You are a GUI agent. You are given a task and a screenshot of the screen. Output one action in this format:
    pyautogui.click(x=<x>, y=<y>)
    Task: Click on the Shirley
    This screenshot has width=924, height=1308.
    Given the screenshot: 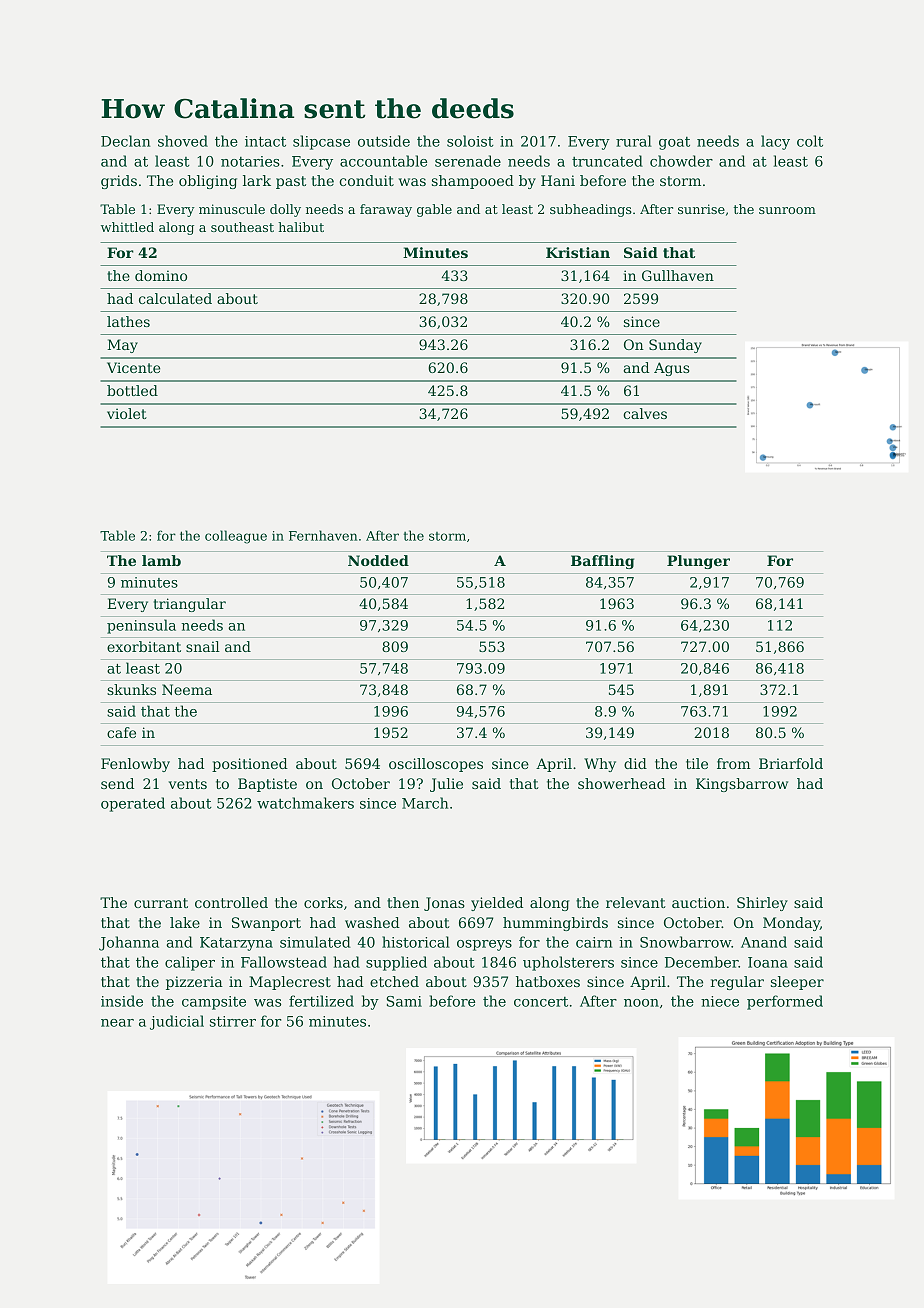 What is the action you would take?
    pyautogui.click(x=762, y=904)
